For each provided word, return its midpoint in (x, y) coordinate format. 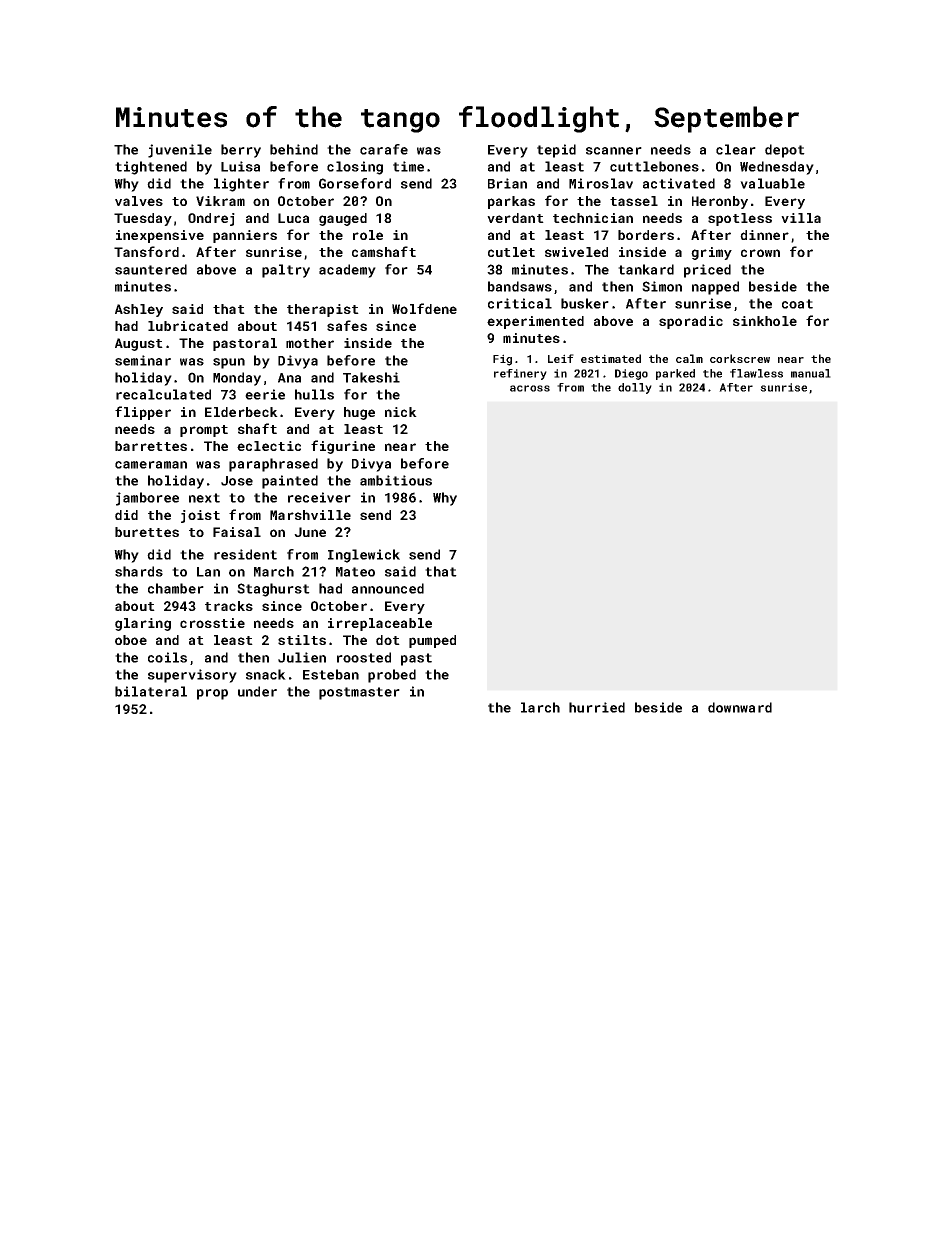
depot (785, 151)
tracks (229, 606)
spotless (740, 219)
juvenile (180, 151)
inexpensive (160, 236)
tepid (556, 151)
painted (290, 482)
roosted (364, 657)
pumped (432, 641)
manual (811, 373)
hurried (597, 707)
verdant (515, 218)
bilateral (151, 691)
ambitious (396, 480)
